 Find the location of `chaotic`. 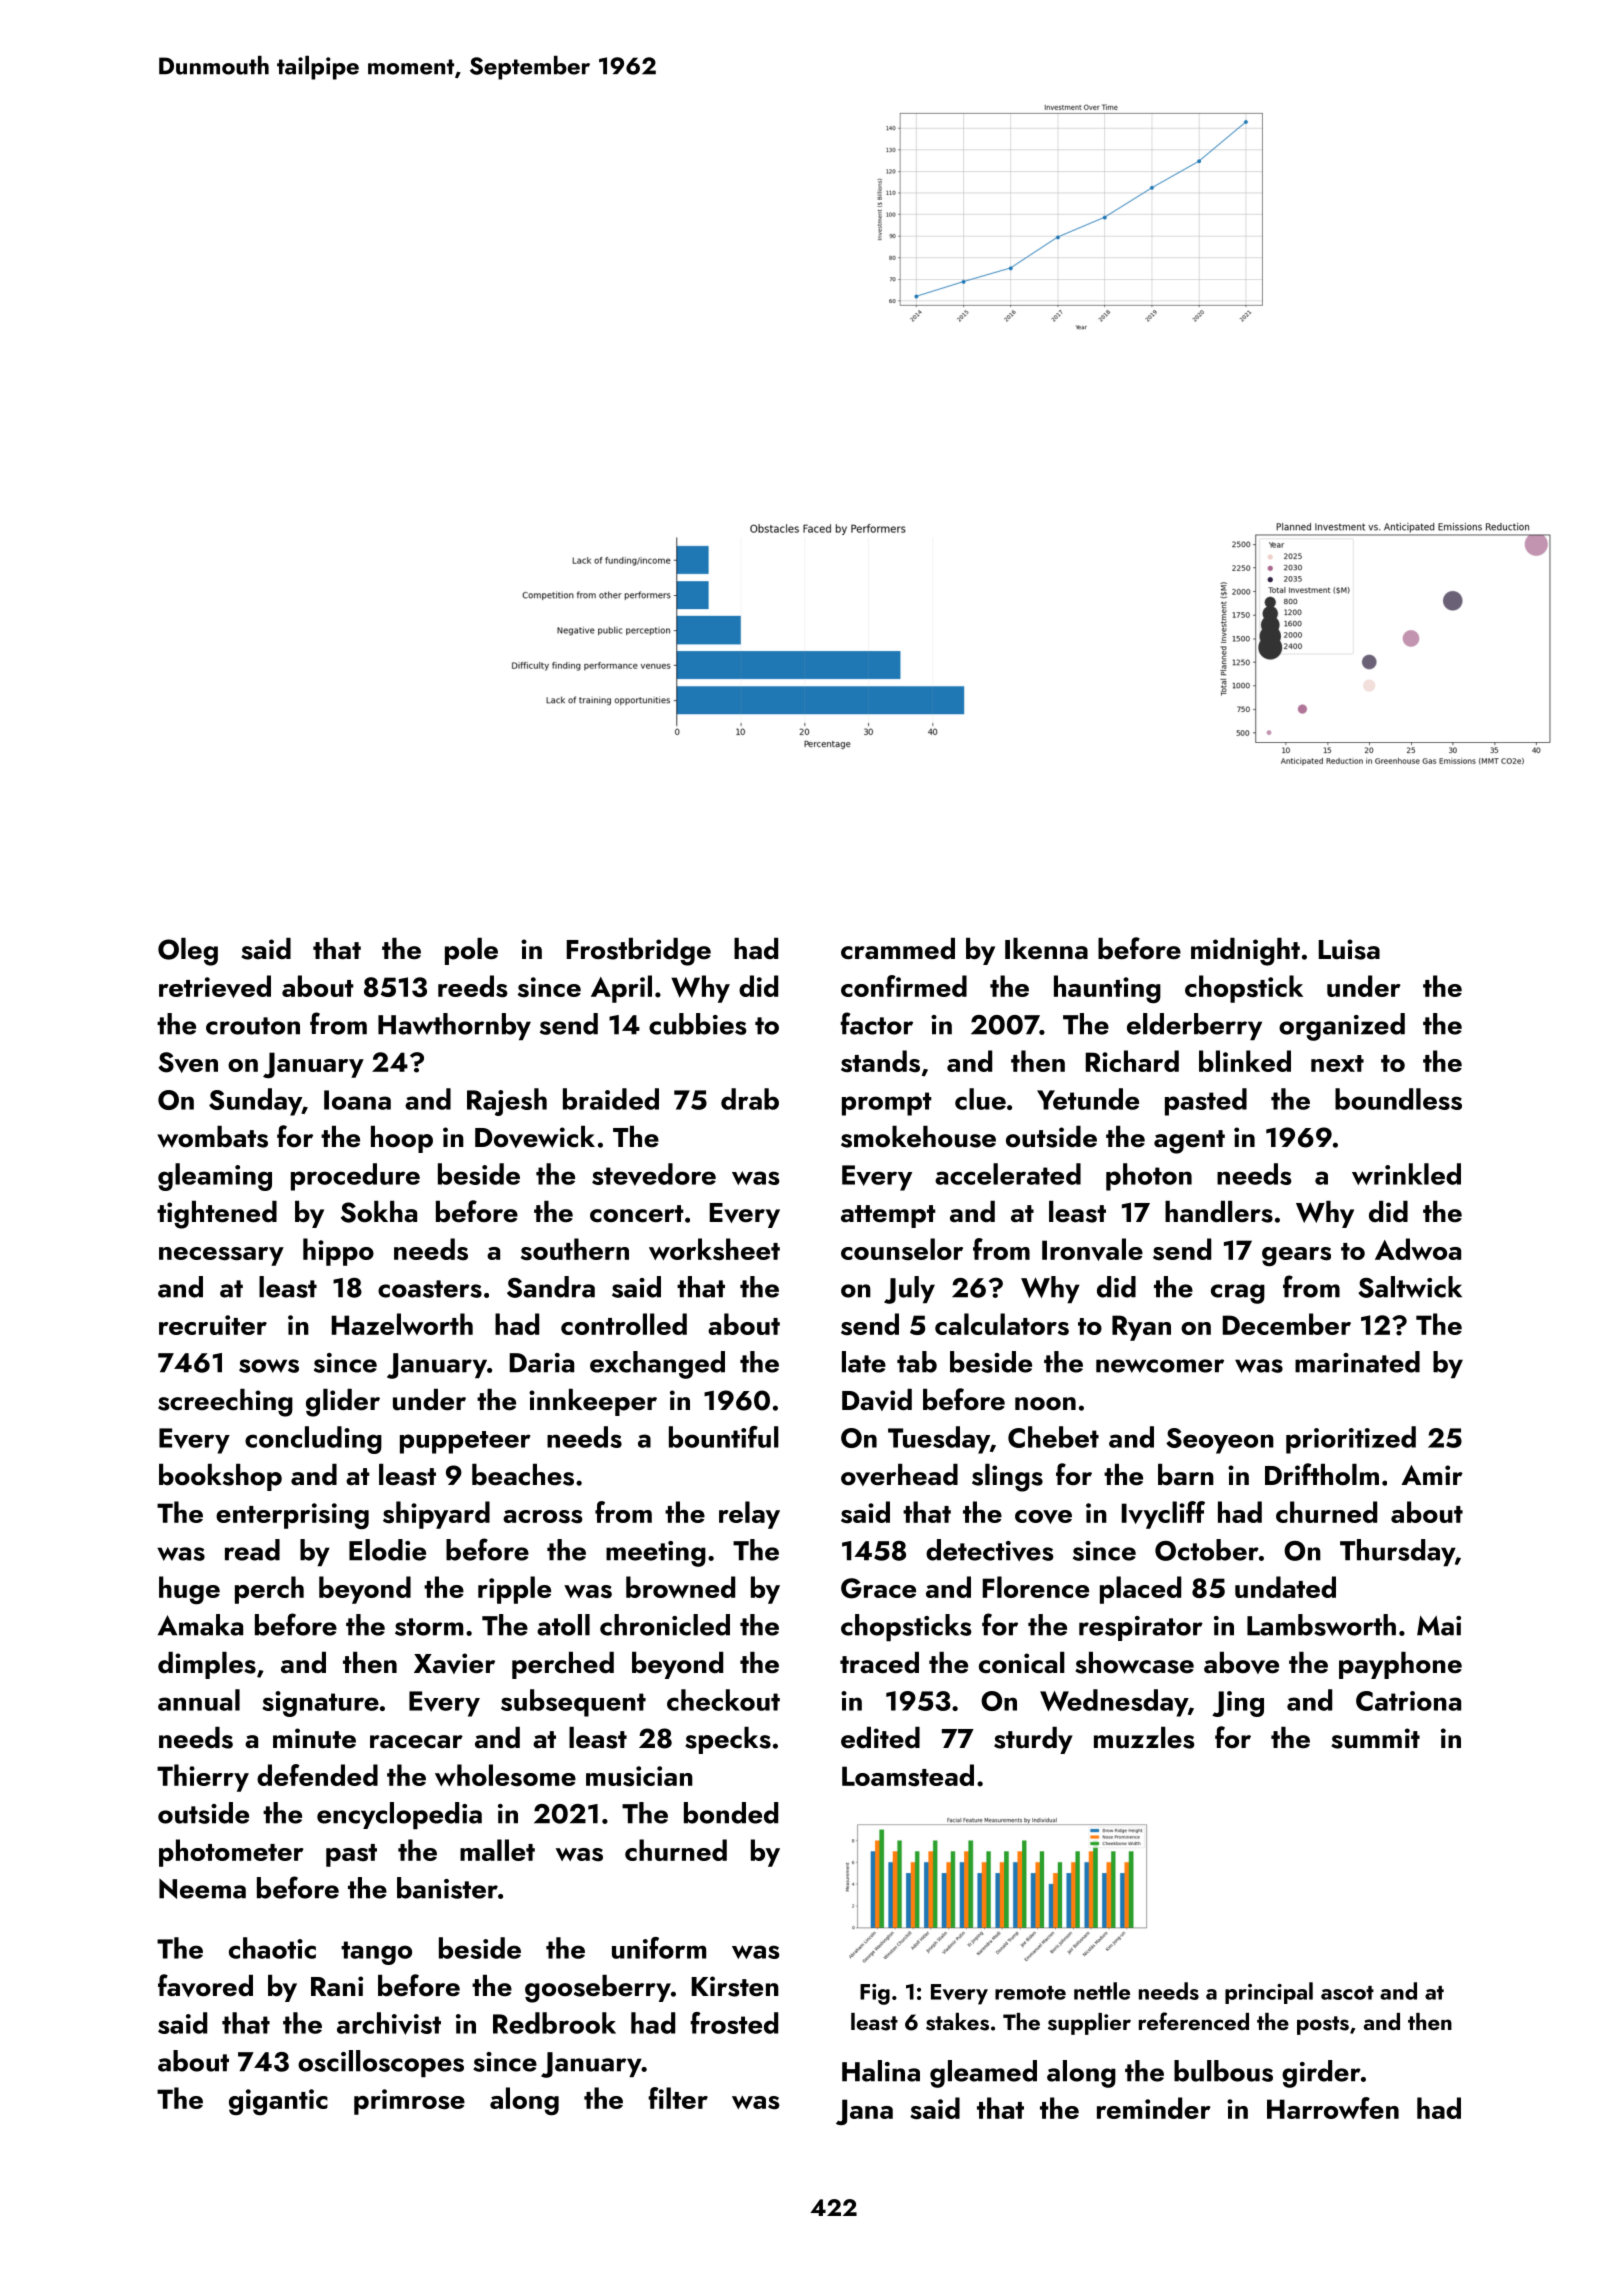

chaotic is located at coordinates (272, 1948).
